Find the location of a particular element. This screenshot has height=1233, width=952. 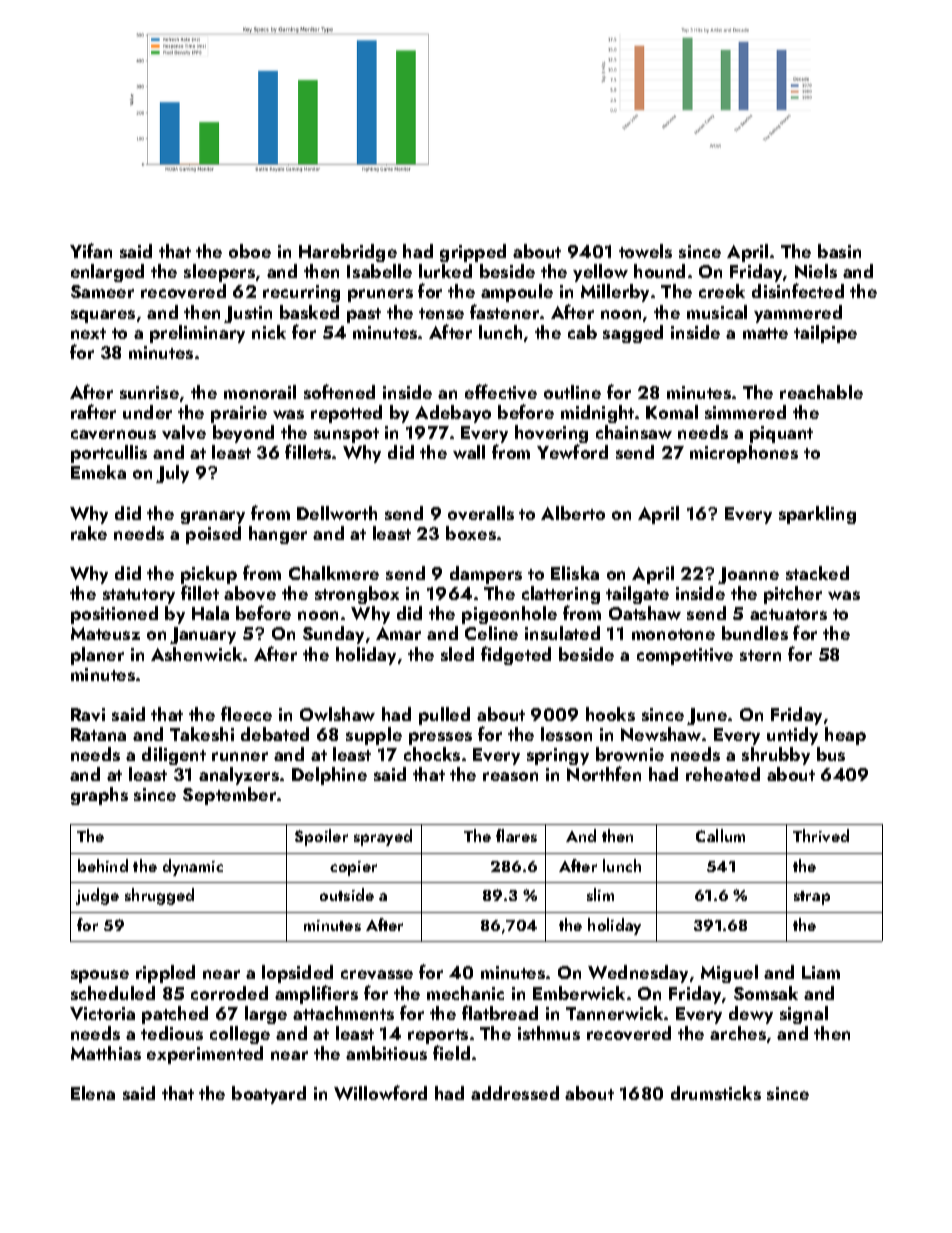

Adebayo is located at coordinates (453, 414).
